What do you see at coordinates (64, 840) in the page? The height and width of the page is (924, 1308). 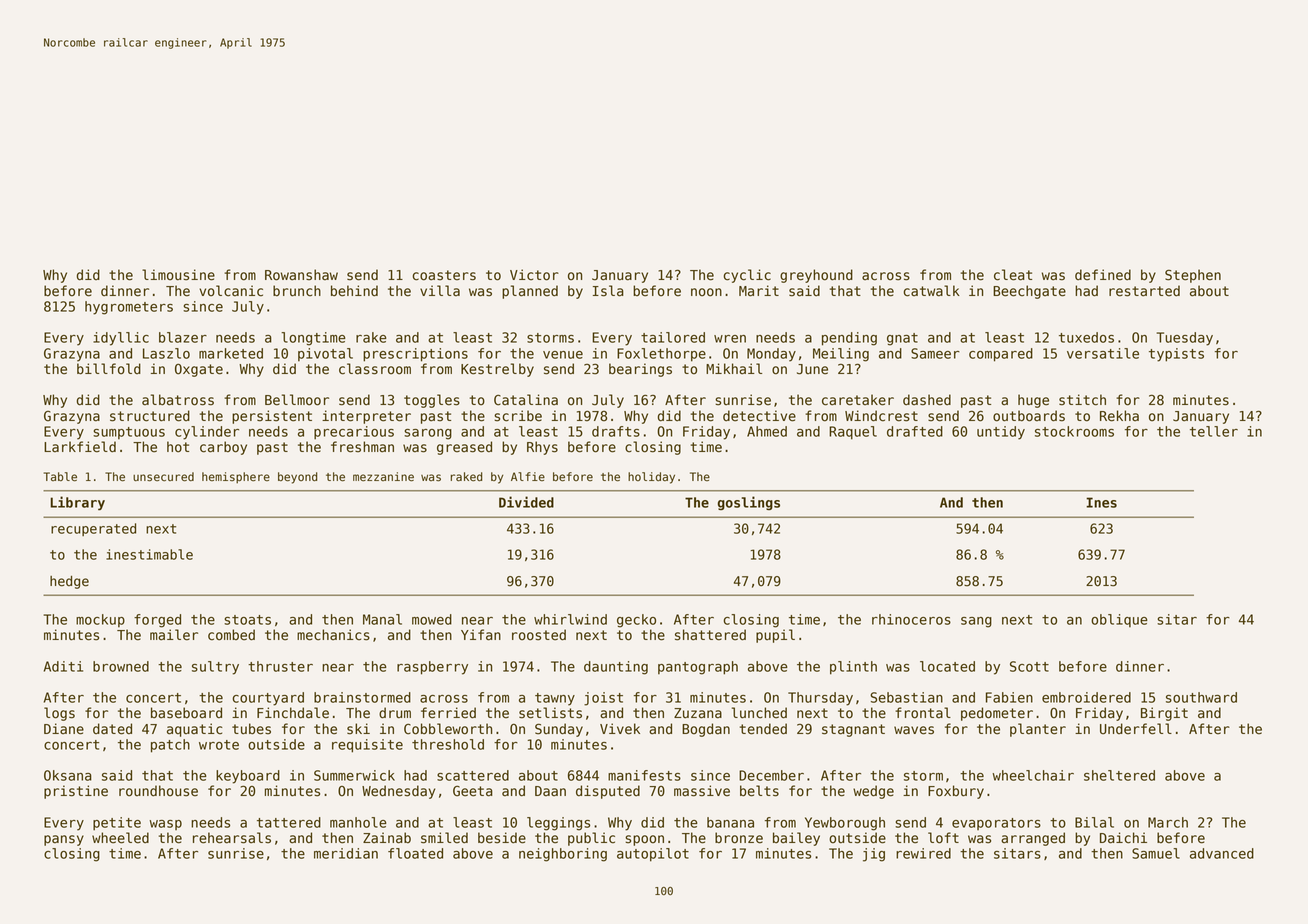 I see `pansy` at bounding box center [64, 840].
